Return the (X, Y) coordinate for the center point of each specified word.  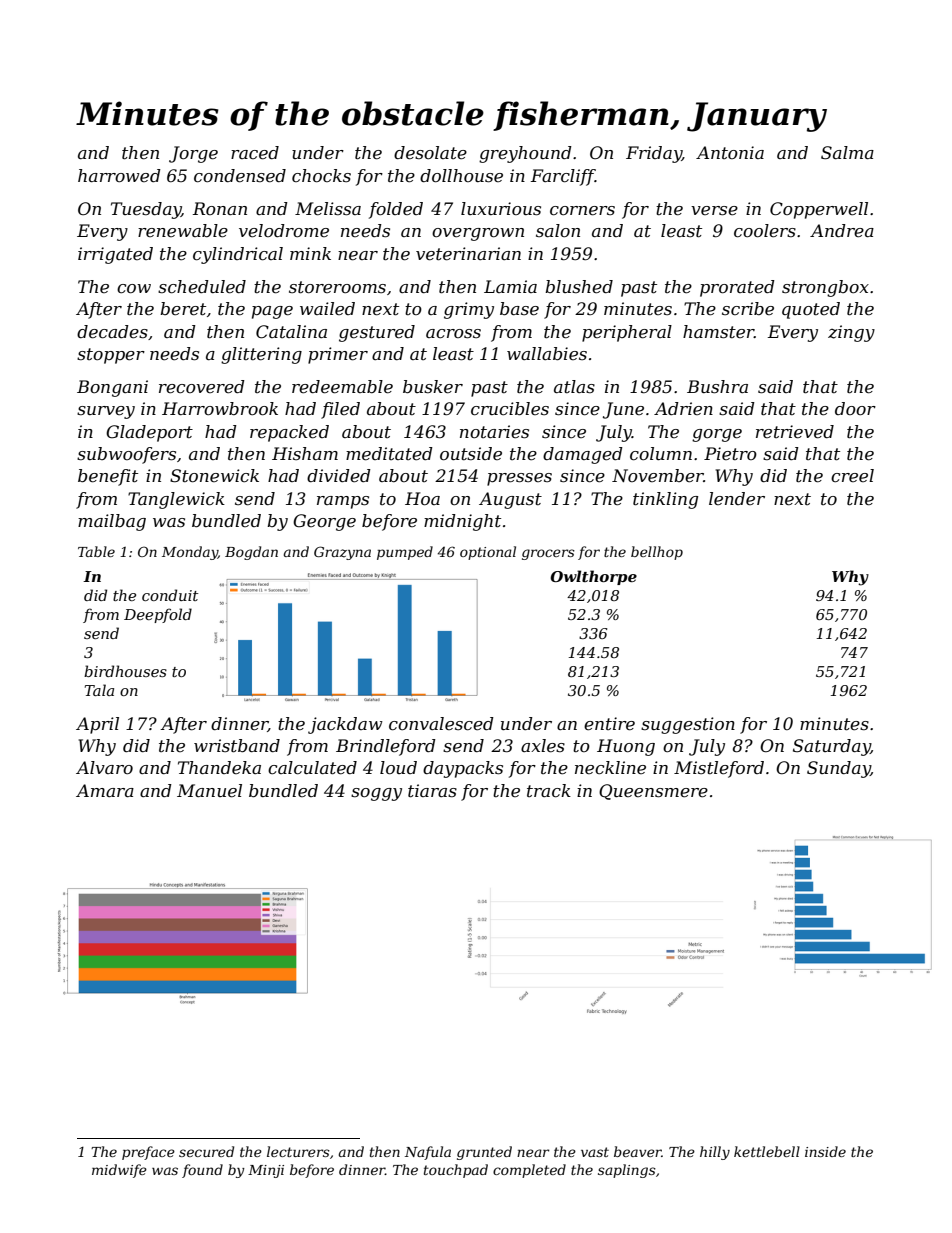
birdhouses (125, 671)
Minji (266, 1171)
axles (543, 746)
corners (582, 211)
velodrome (284, 231)
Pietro (730, 453)
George (324, 522)
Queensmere (653, 792)
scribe (748, 308)
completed (529, 1171)
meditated (389, 454)
